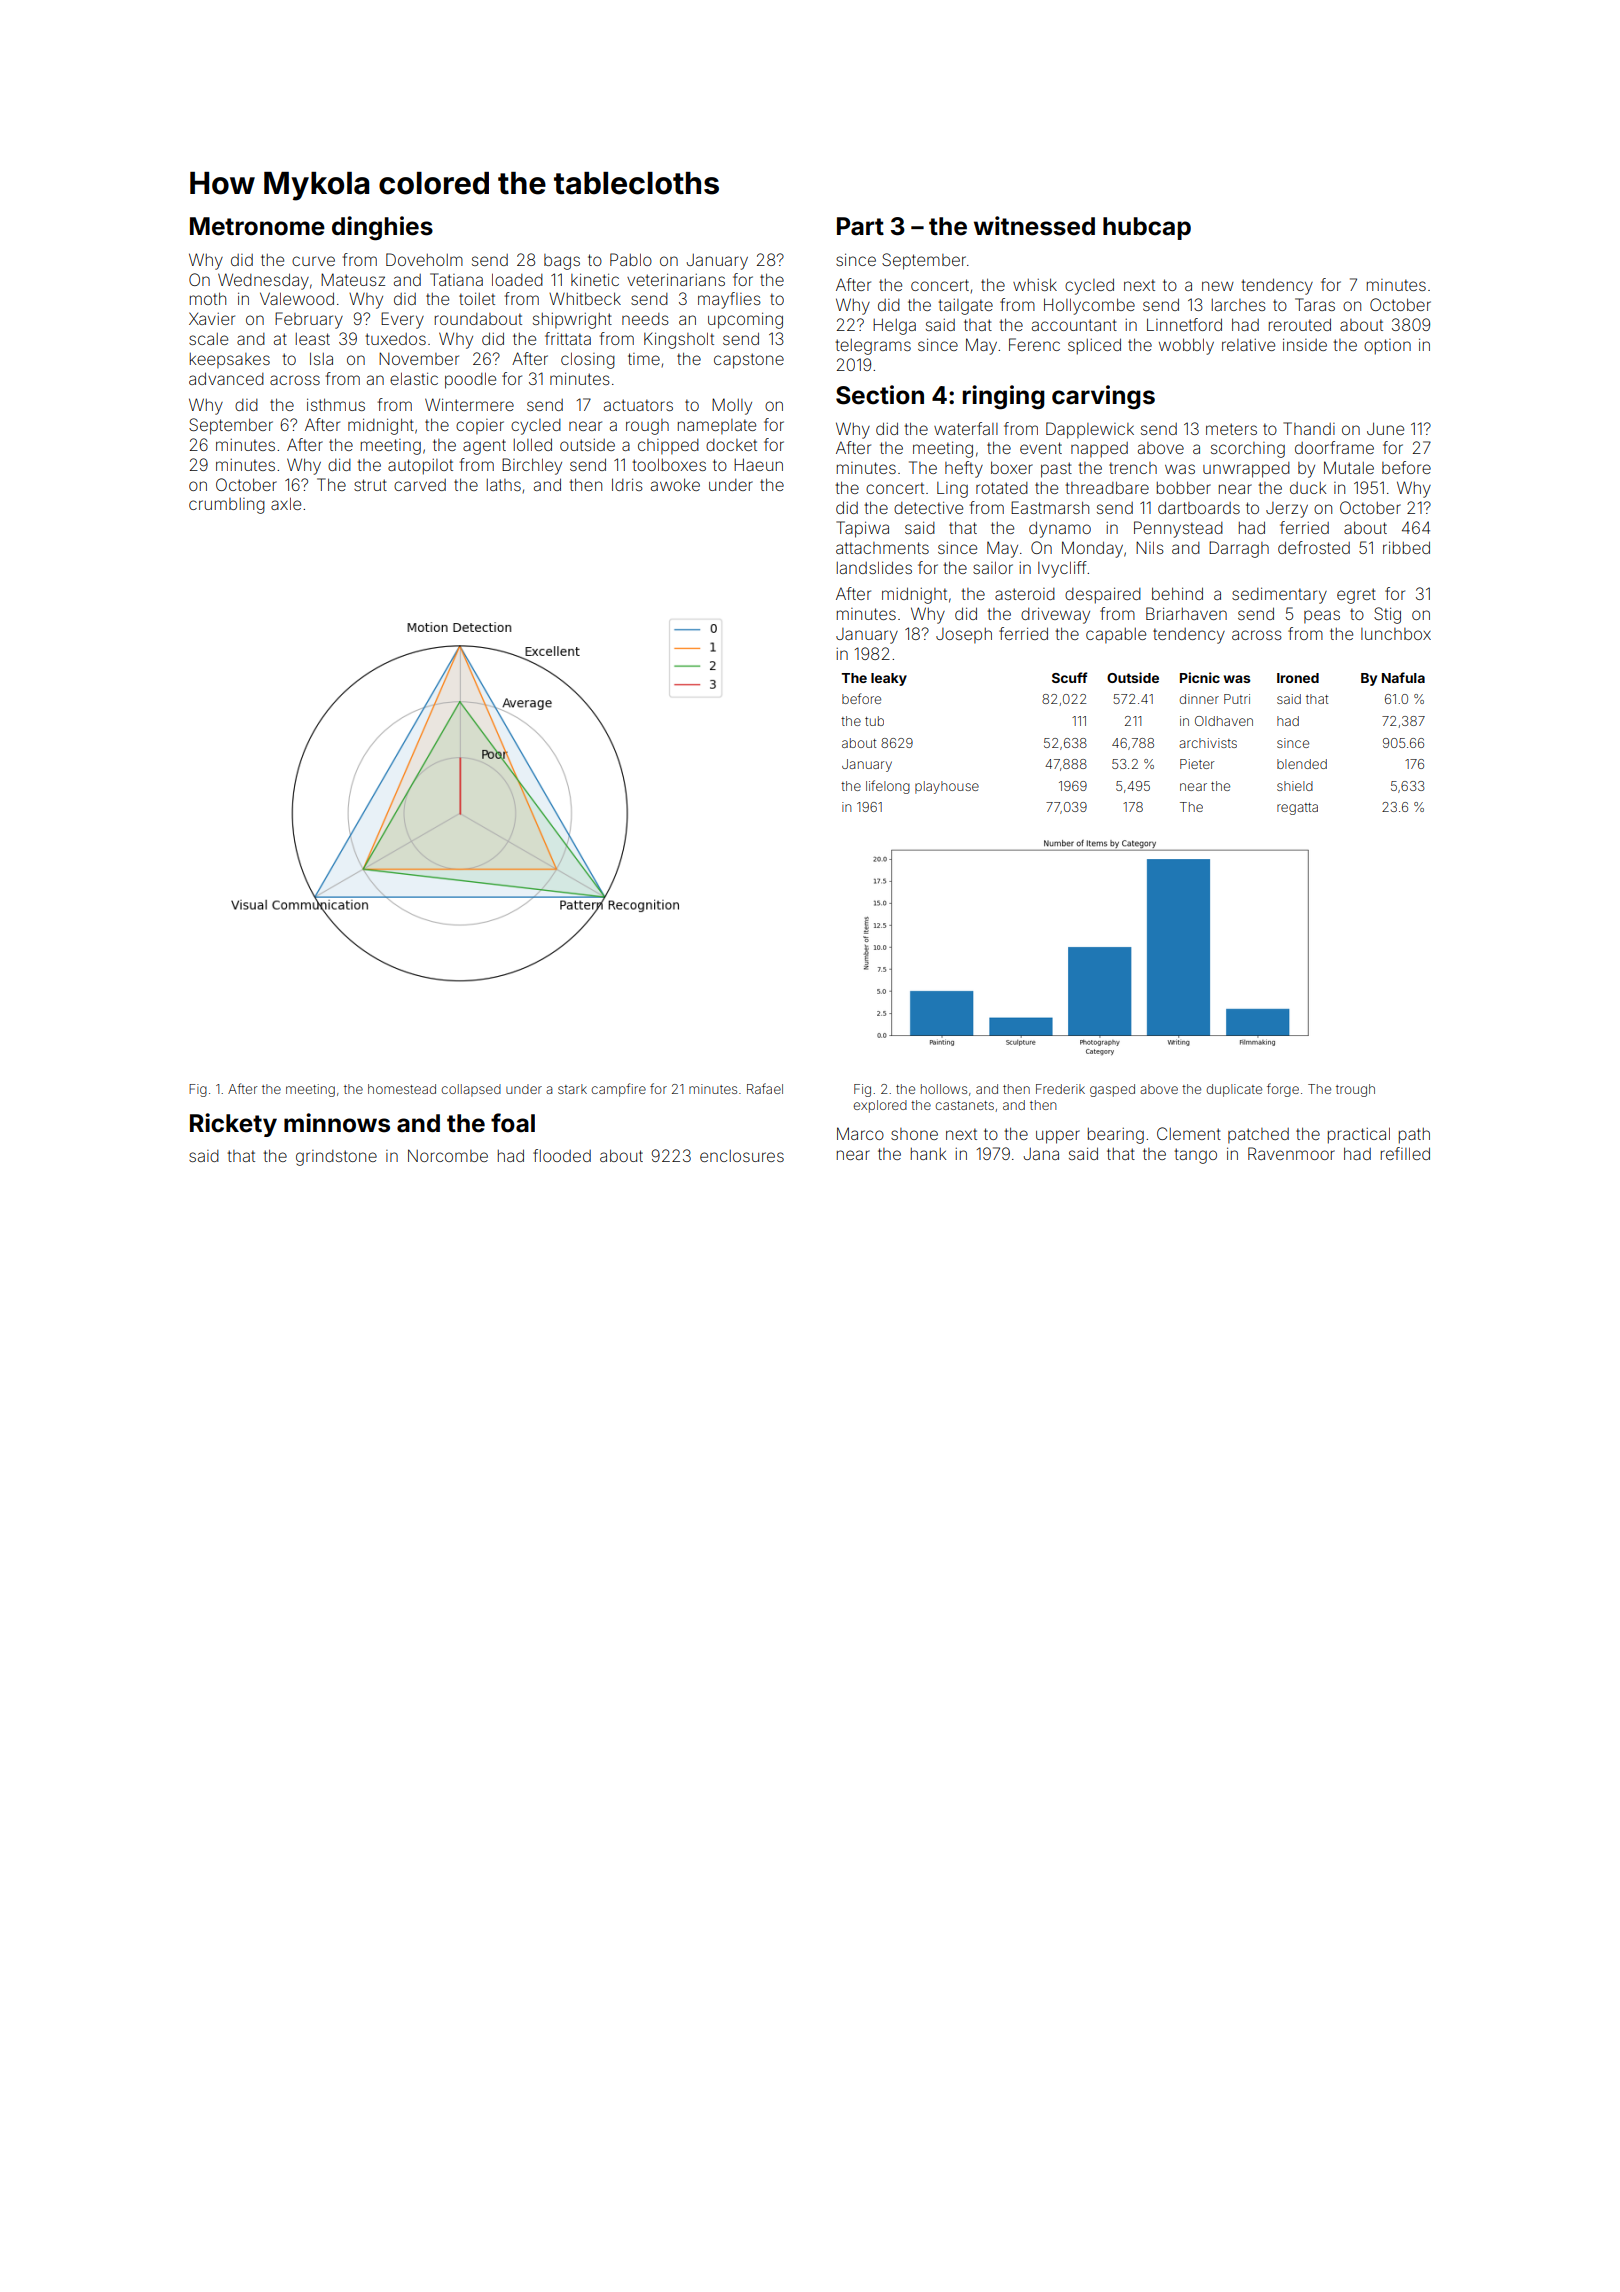 The image size is (1620, 2292). Describe the element at coordinates (888, 787) in the screenshot. I see `lifelong` at that location.
